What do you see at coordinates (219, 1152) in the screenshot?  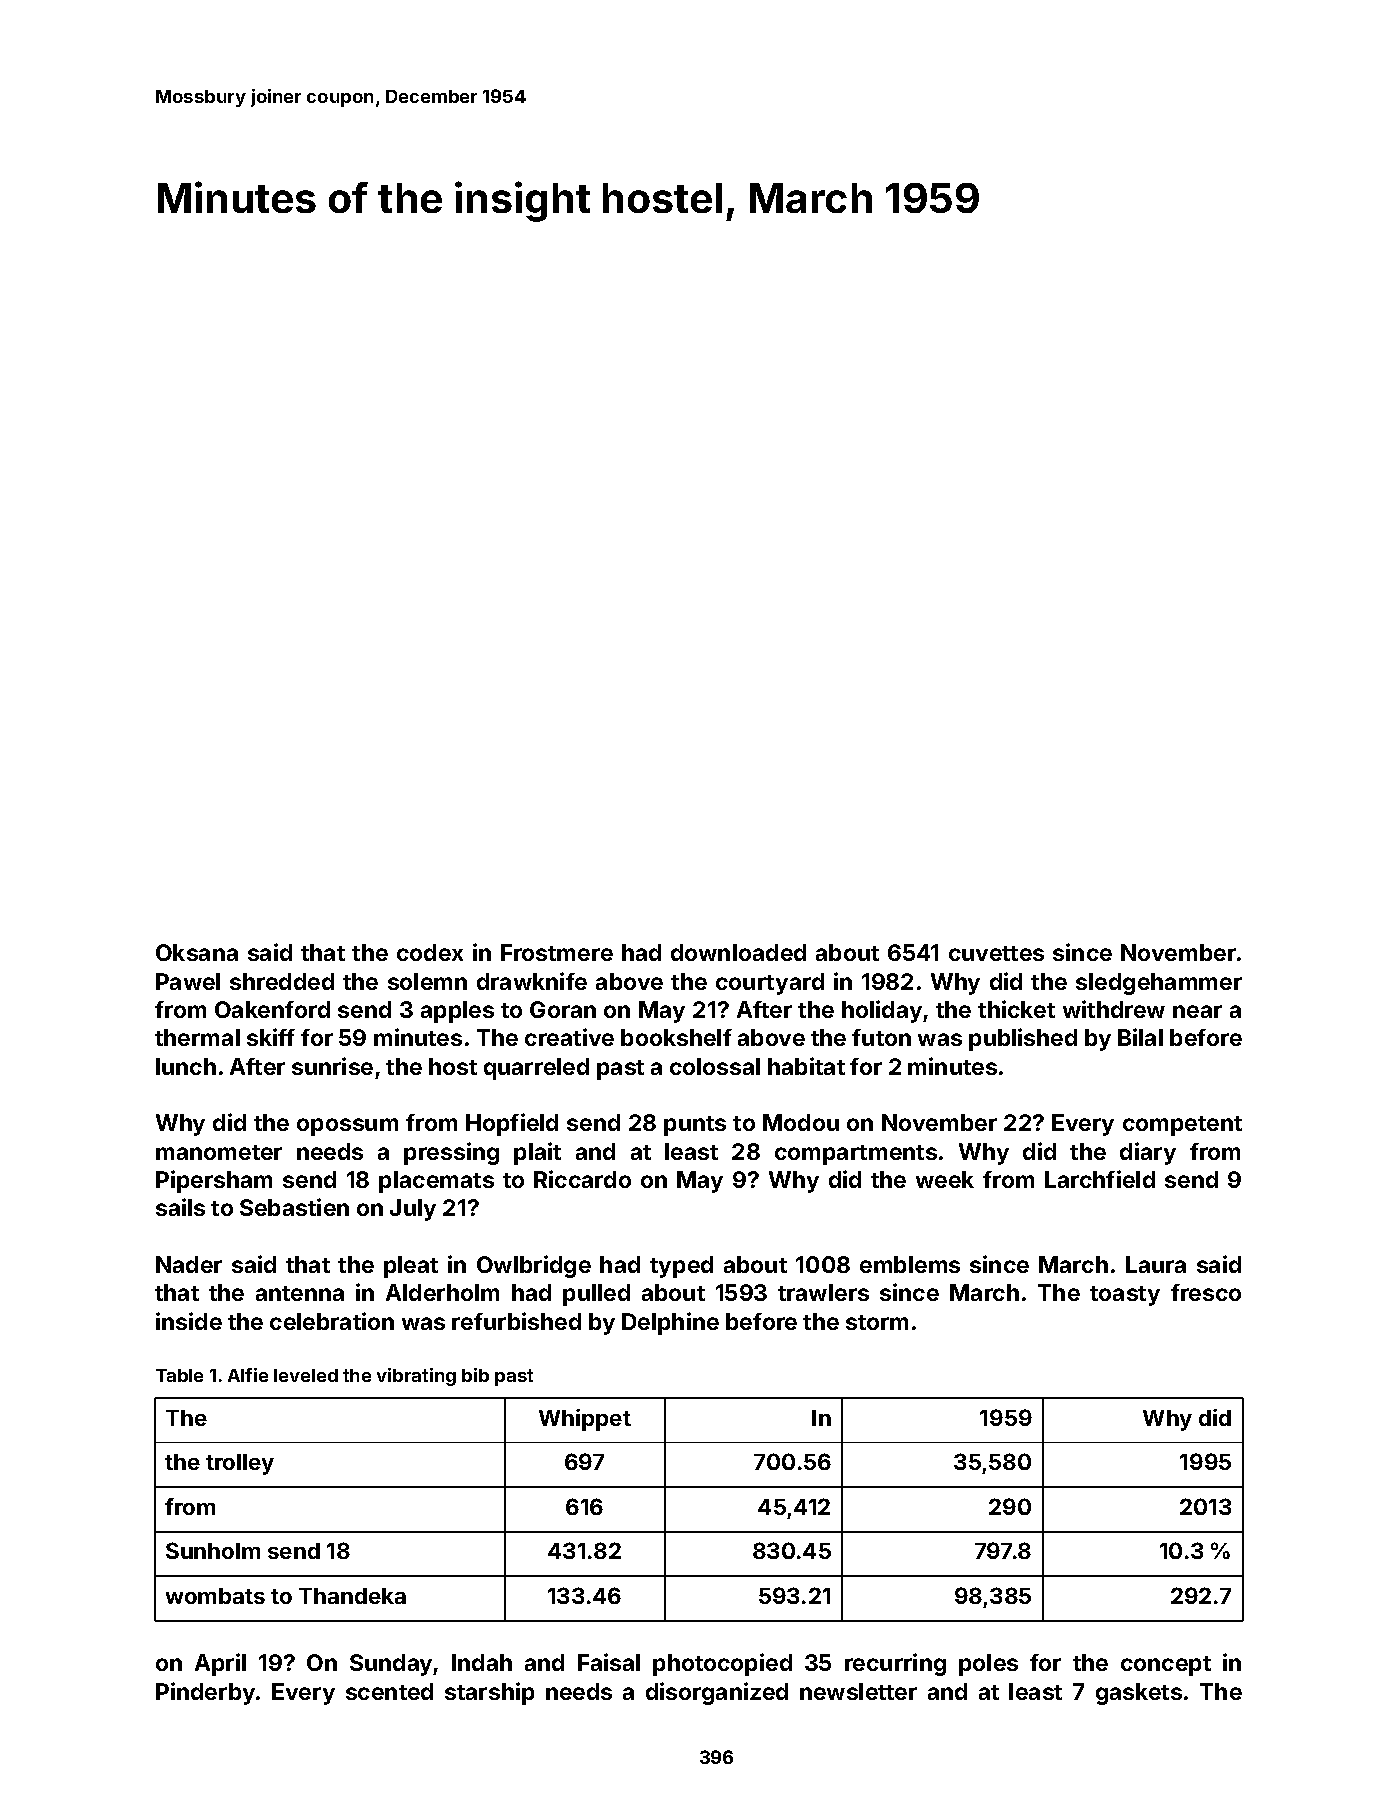 I see `manometer` at bounding box center [219, 1152].
